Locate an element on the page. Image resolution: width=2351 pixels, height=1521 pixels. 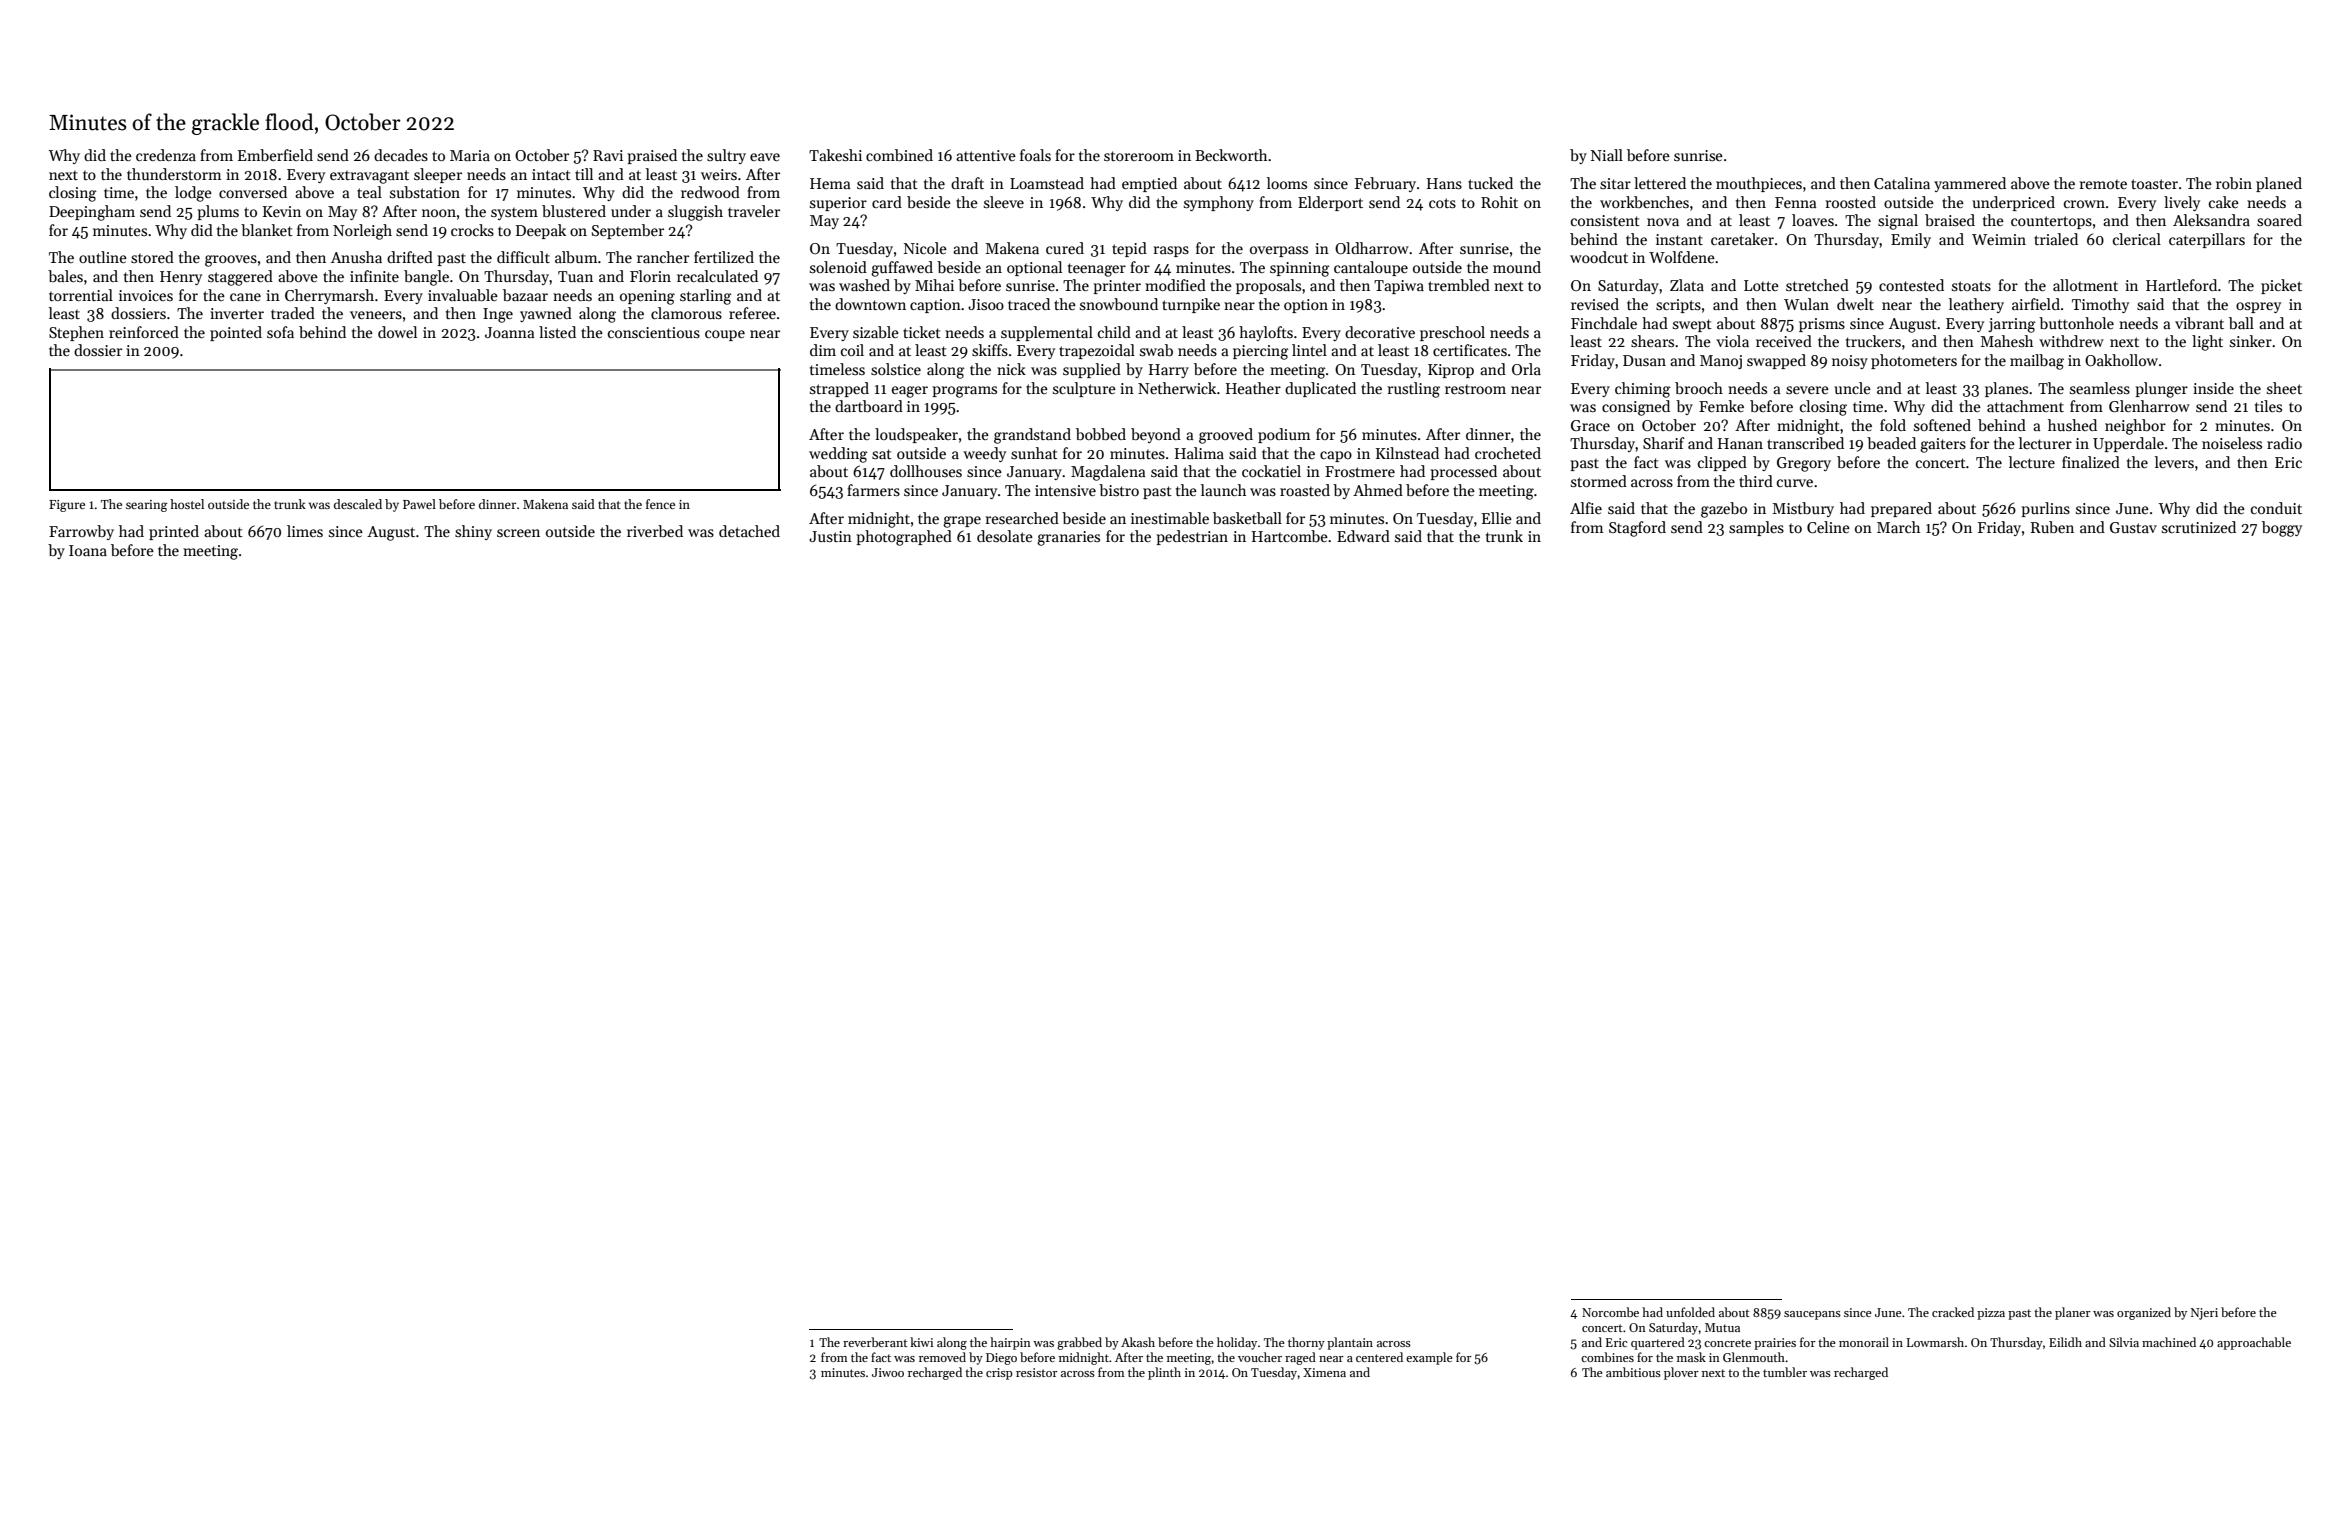
spinning is located at coordinates (1300, 269).
